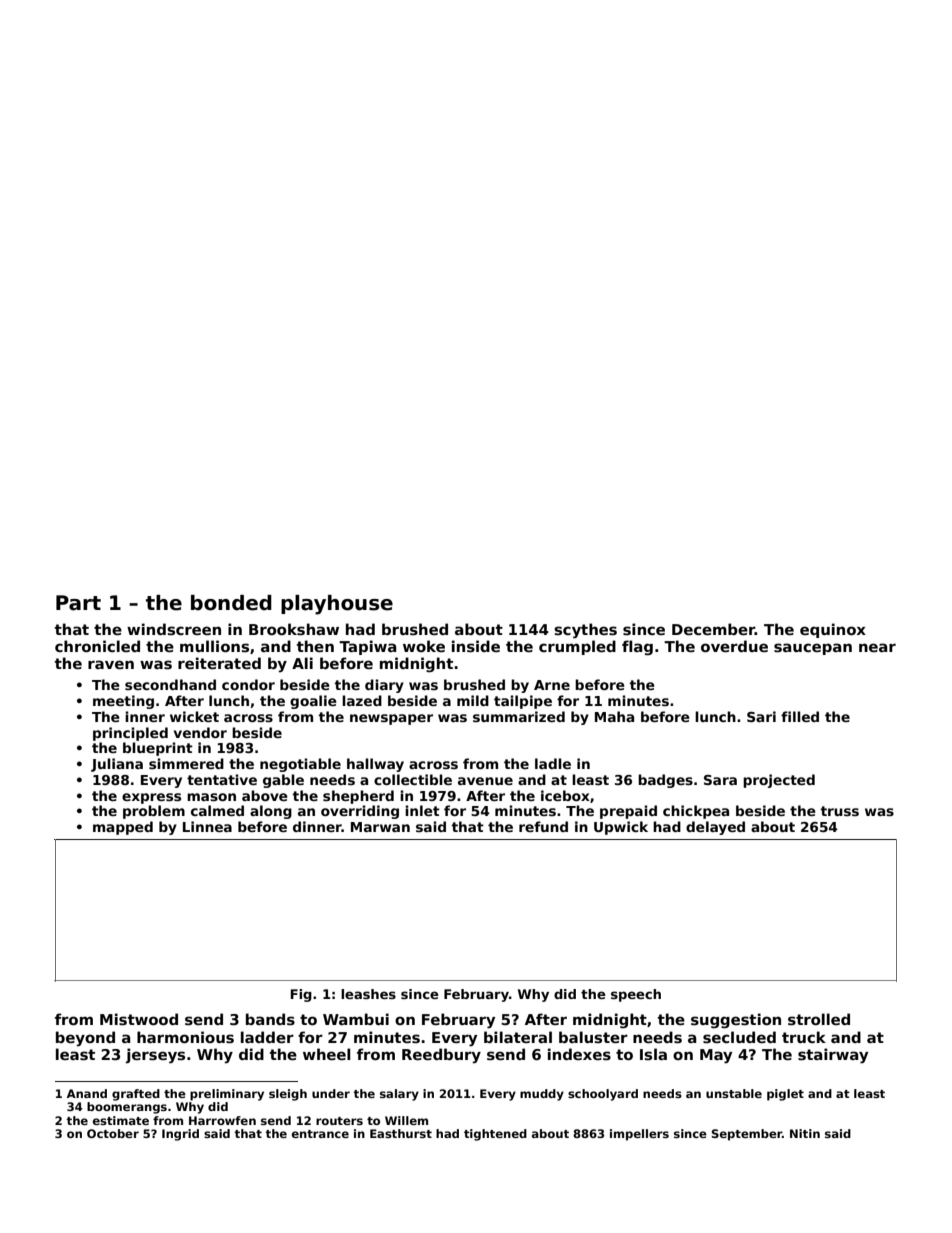 This image has width=952, height=1233. What do you see at coordinates (78, 603) in the image?
I see `Part` at bounding box center [78, 603].
